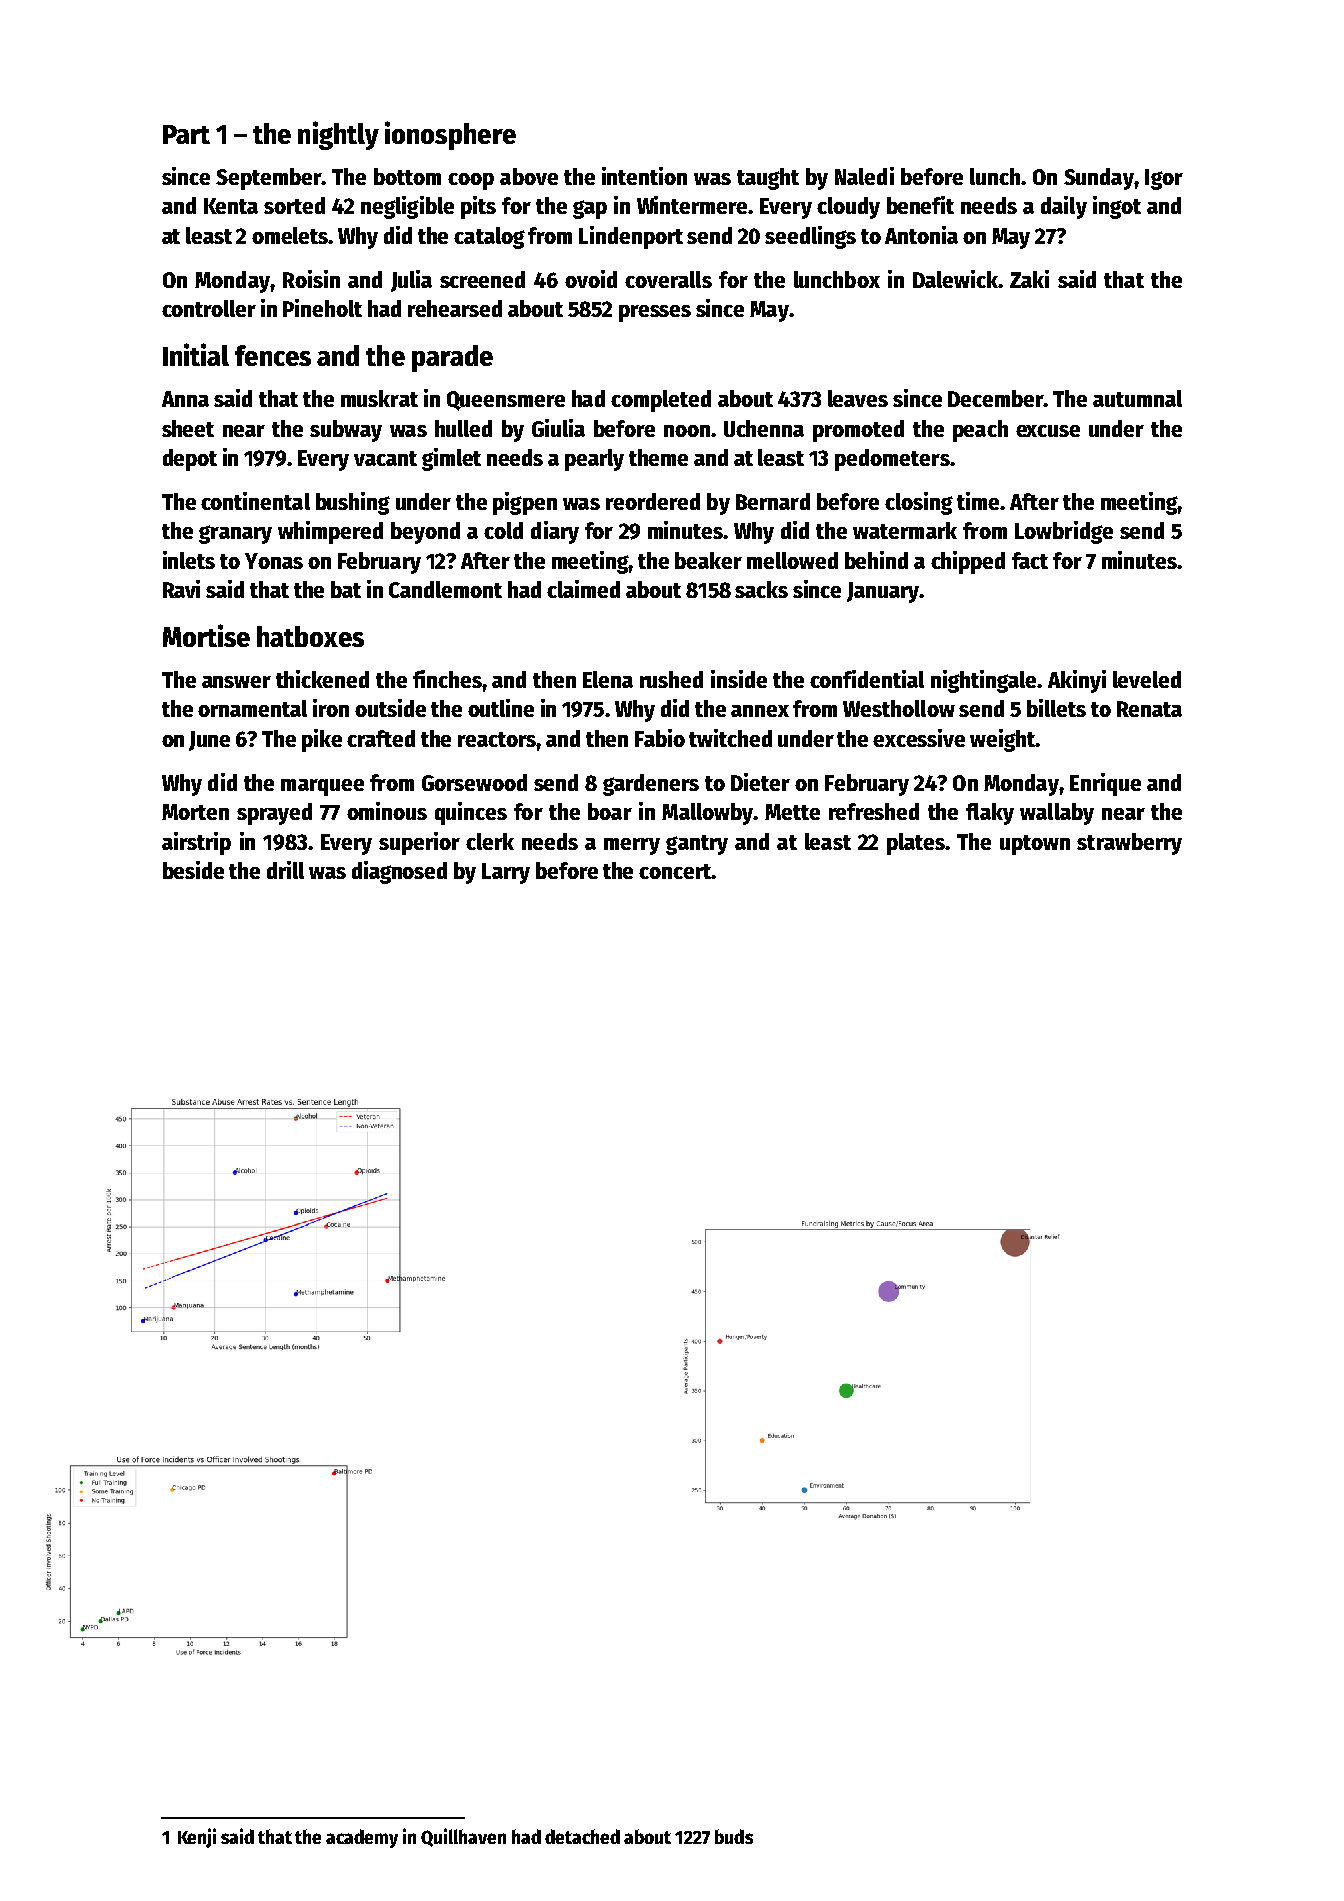  Describe the element at coordinates (1137, 398) in the image. I see `autumnal` at that location.
